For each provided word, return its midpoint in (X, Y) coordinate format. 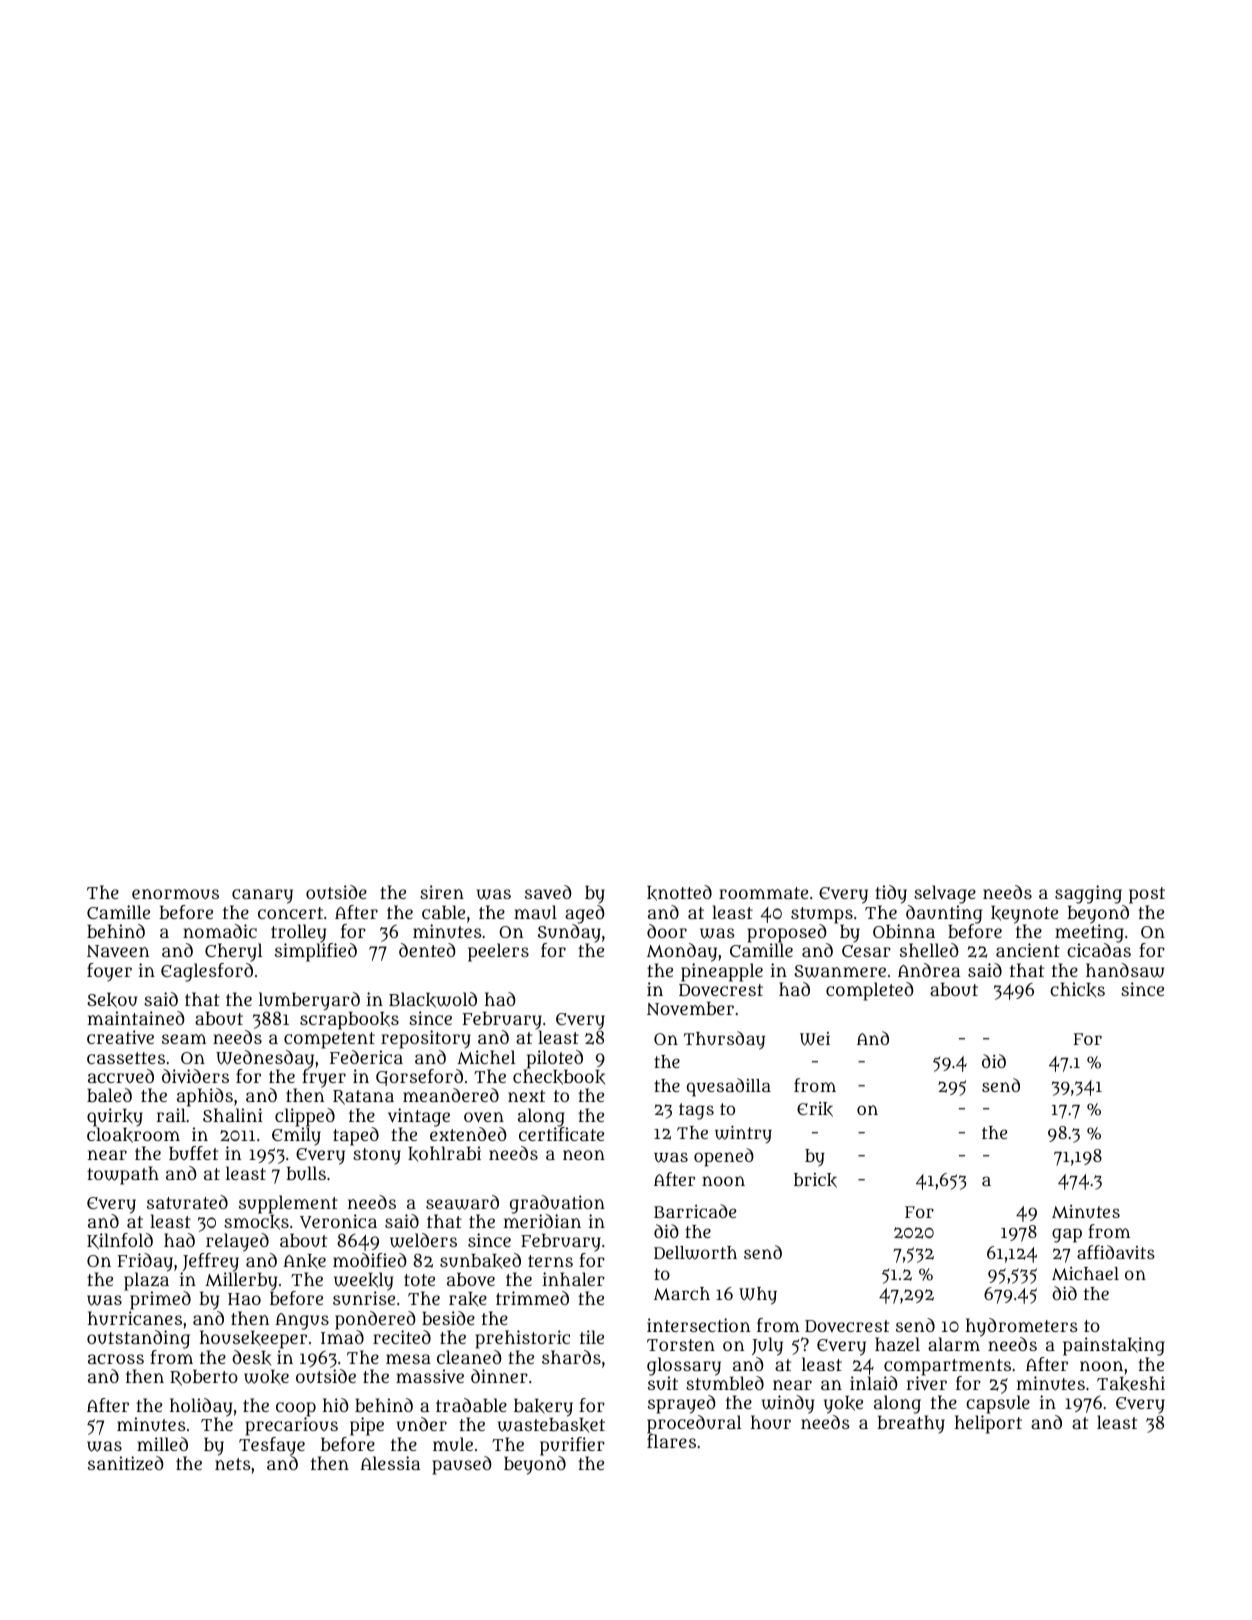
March (682, 1293)
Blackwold (433, 1000)
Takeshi (1131, 1384)
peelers (498, 952)
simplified (316, 952)
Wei (815, 1039)
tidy (891, 894)
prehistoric (522, 1339)
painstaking (1114, 1346)
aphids (205, 1097)
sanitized (126, 1463)
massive (430, 1376)
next (526, 1096)
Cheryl (234, 952)
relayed (237, 1242)
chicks (1077, 989)
